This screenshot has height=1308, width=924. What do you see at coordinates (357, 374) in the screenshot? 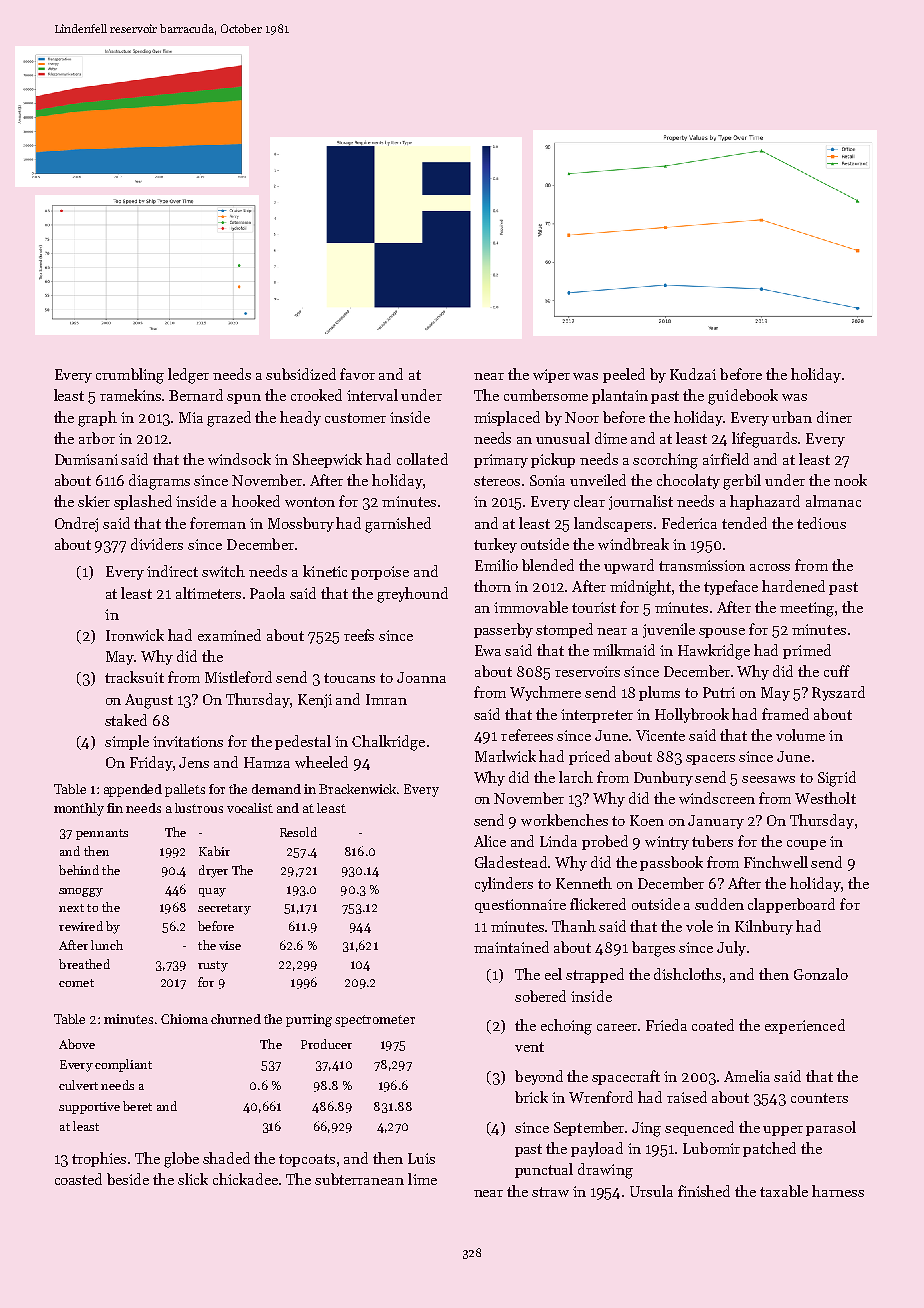
I see `favor` at bounding box center [357, 374].
